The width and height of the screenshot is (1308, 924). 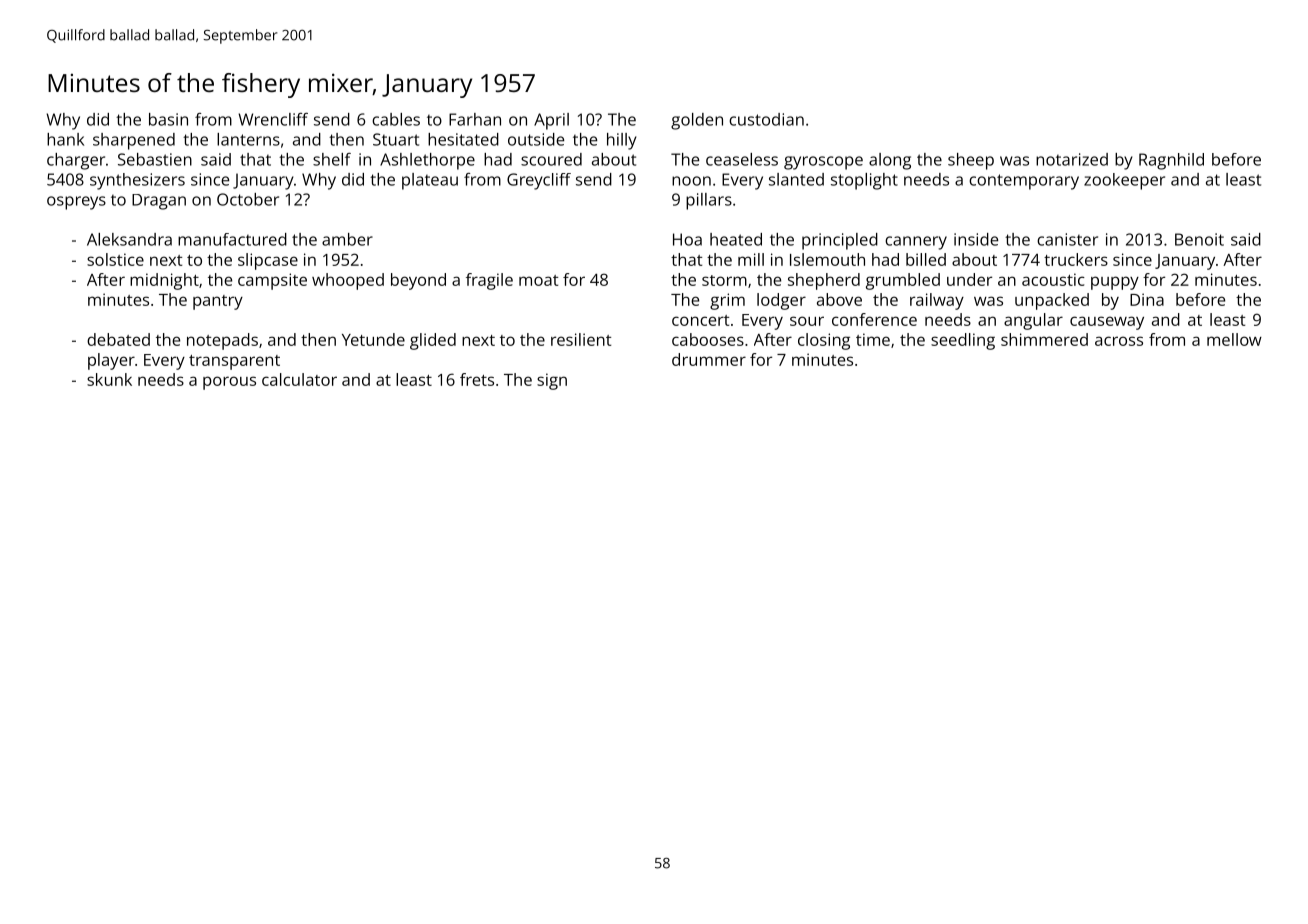 I want to click on slipcase, so click(x=268, y=261).
